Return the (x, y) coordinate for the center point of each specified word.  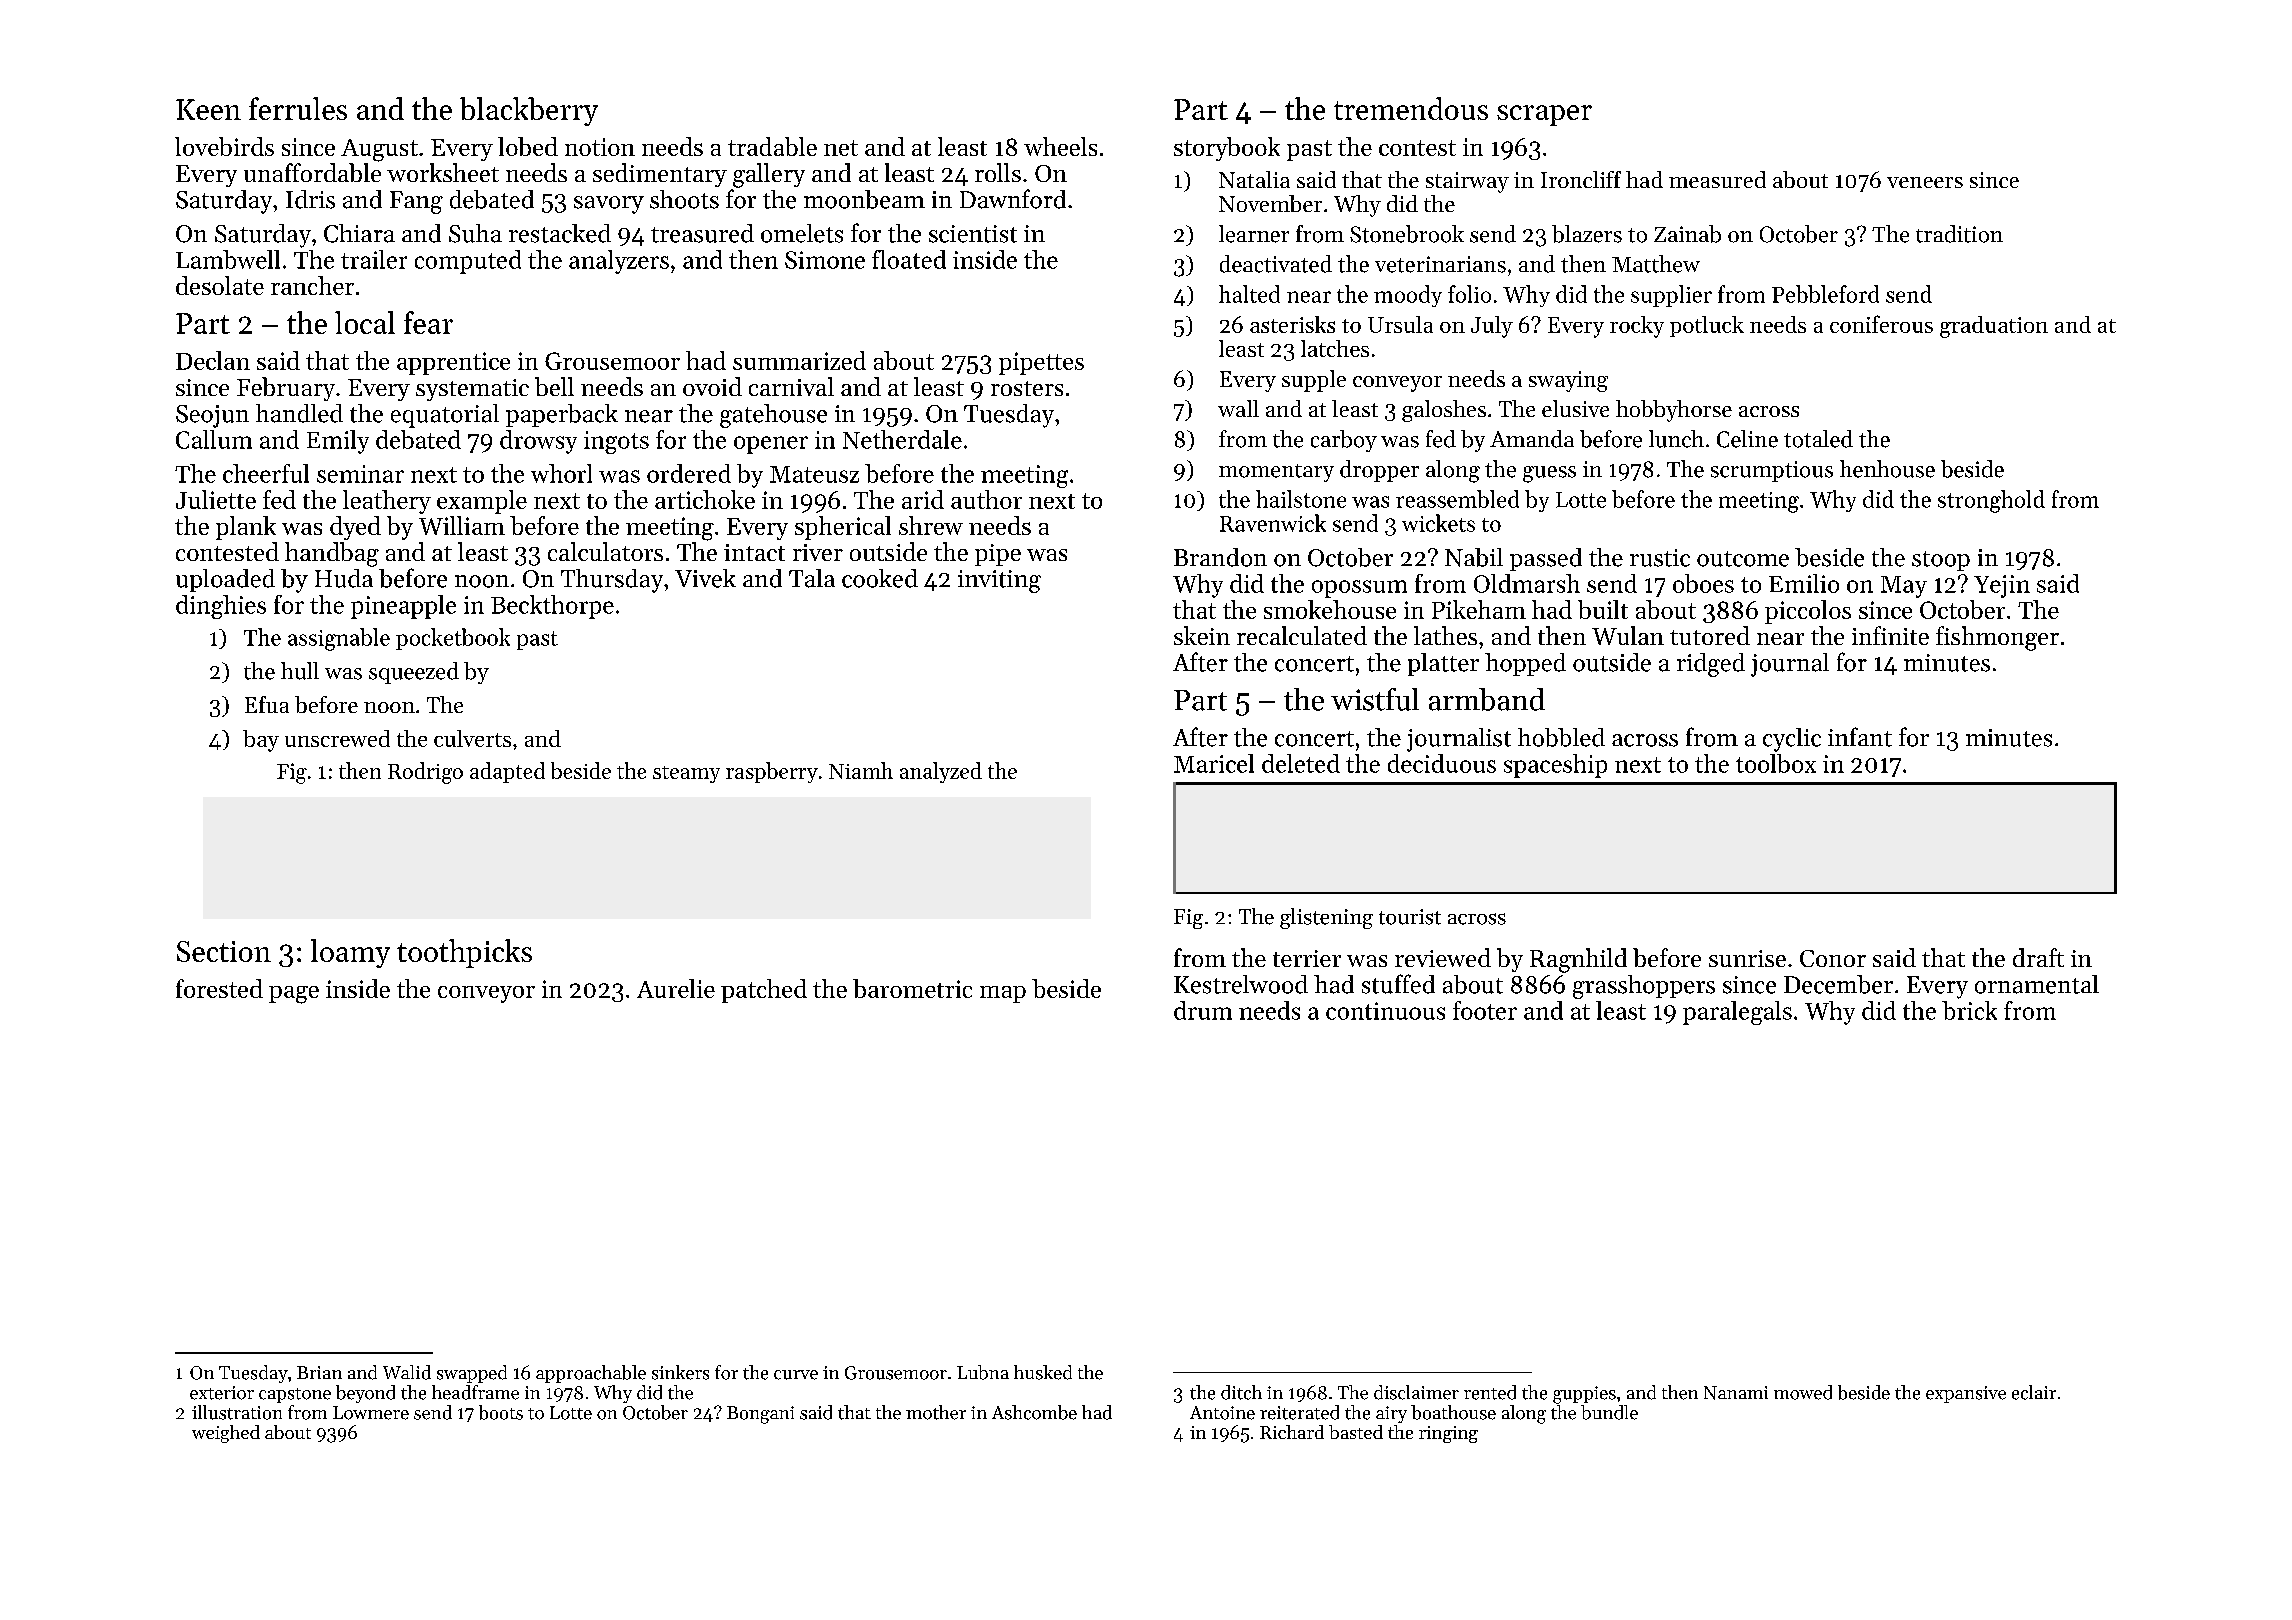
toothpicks (464, 953)
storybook (1227, 149)
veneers (1925, 182)
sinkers (680, 1372)
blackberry (529, 111)
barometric (912, 988)
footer (1485, 1010)
